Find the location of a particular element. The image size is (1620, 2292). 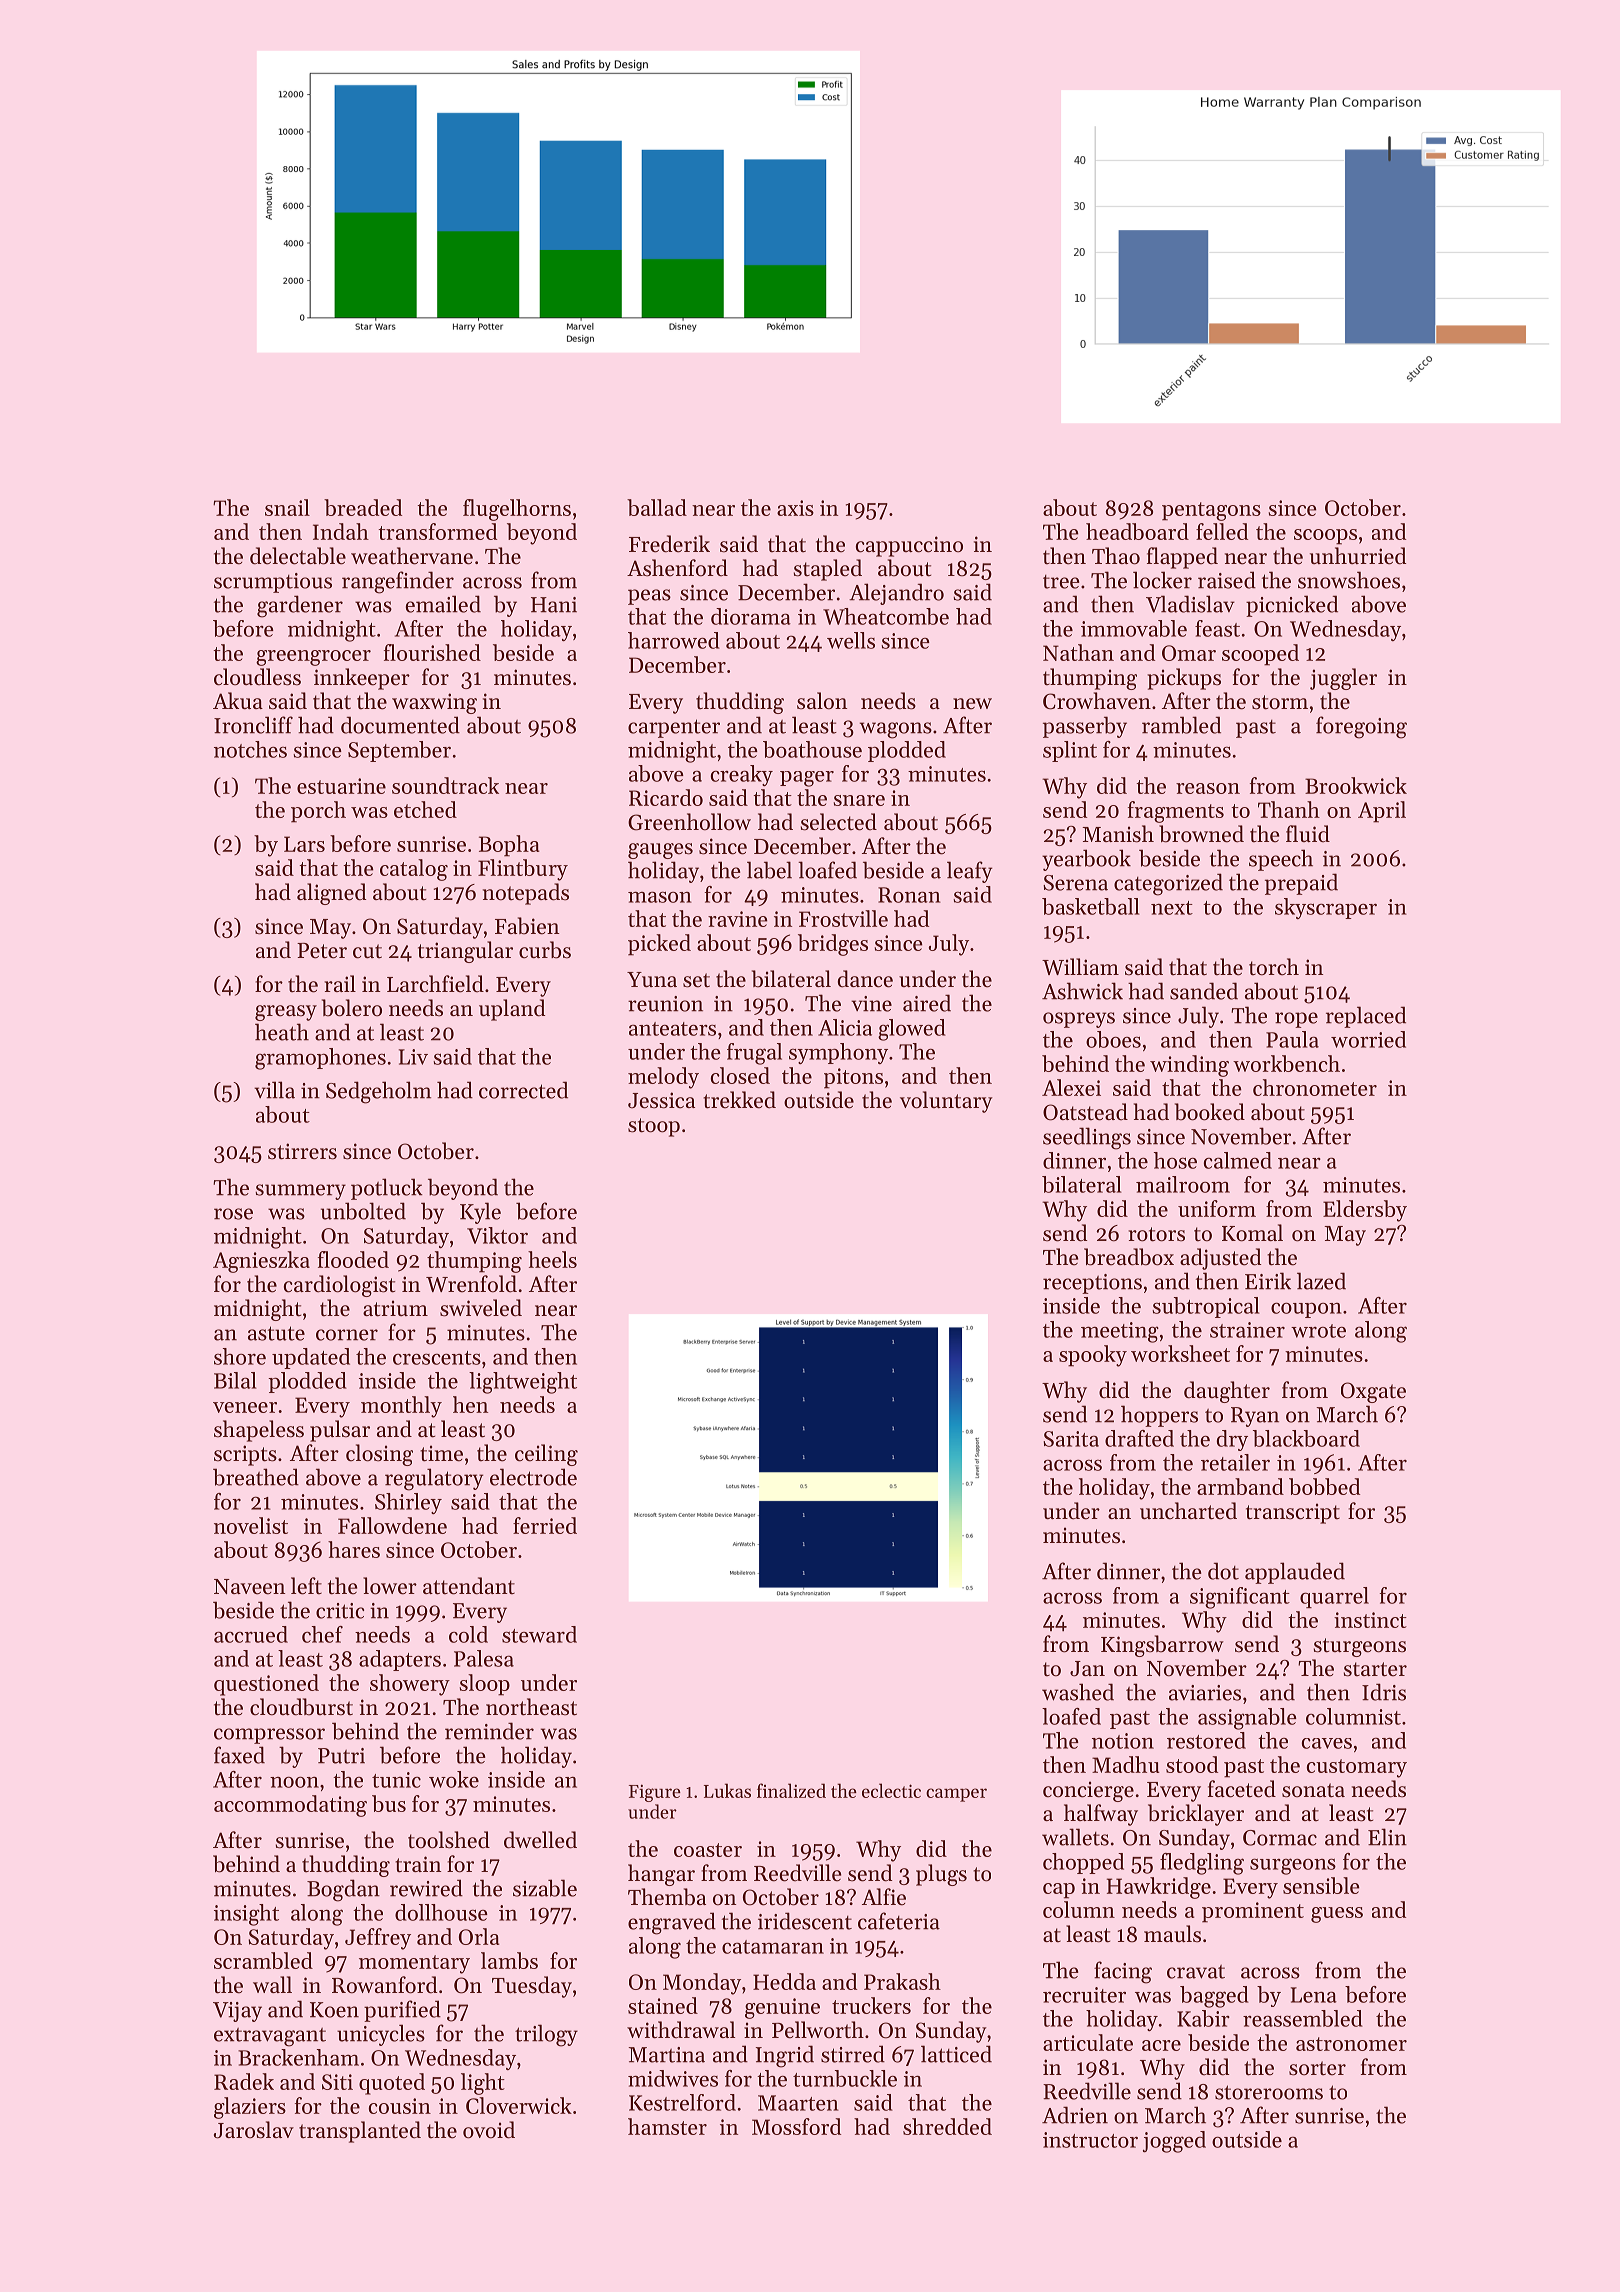

foregoing is located at coordinates (1361, 727).
